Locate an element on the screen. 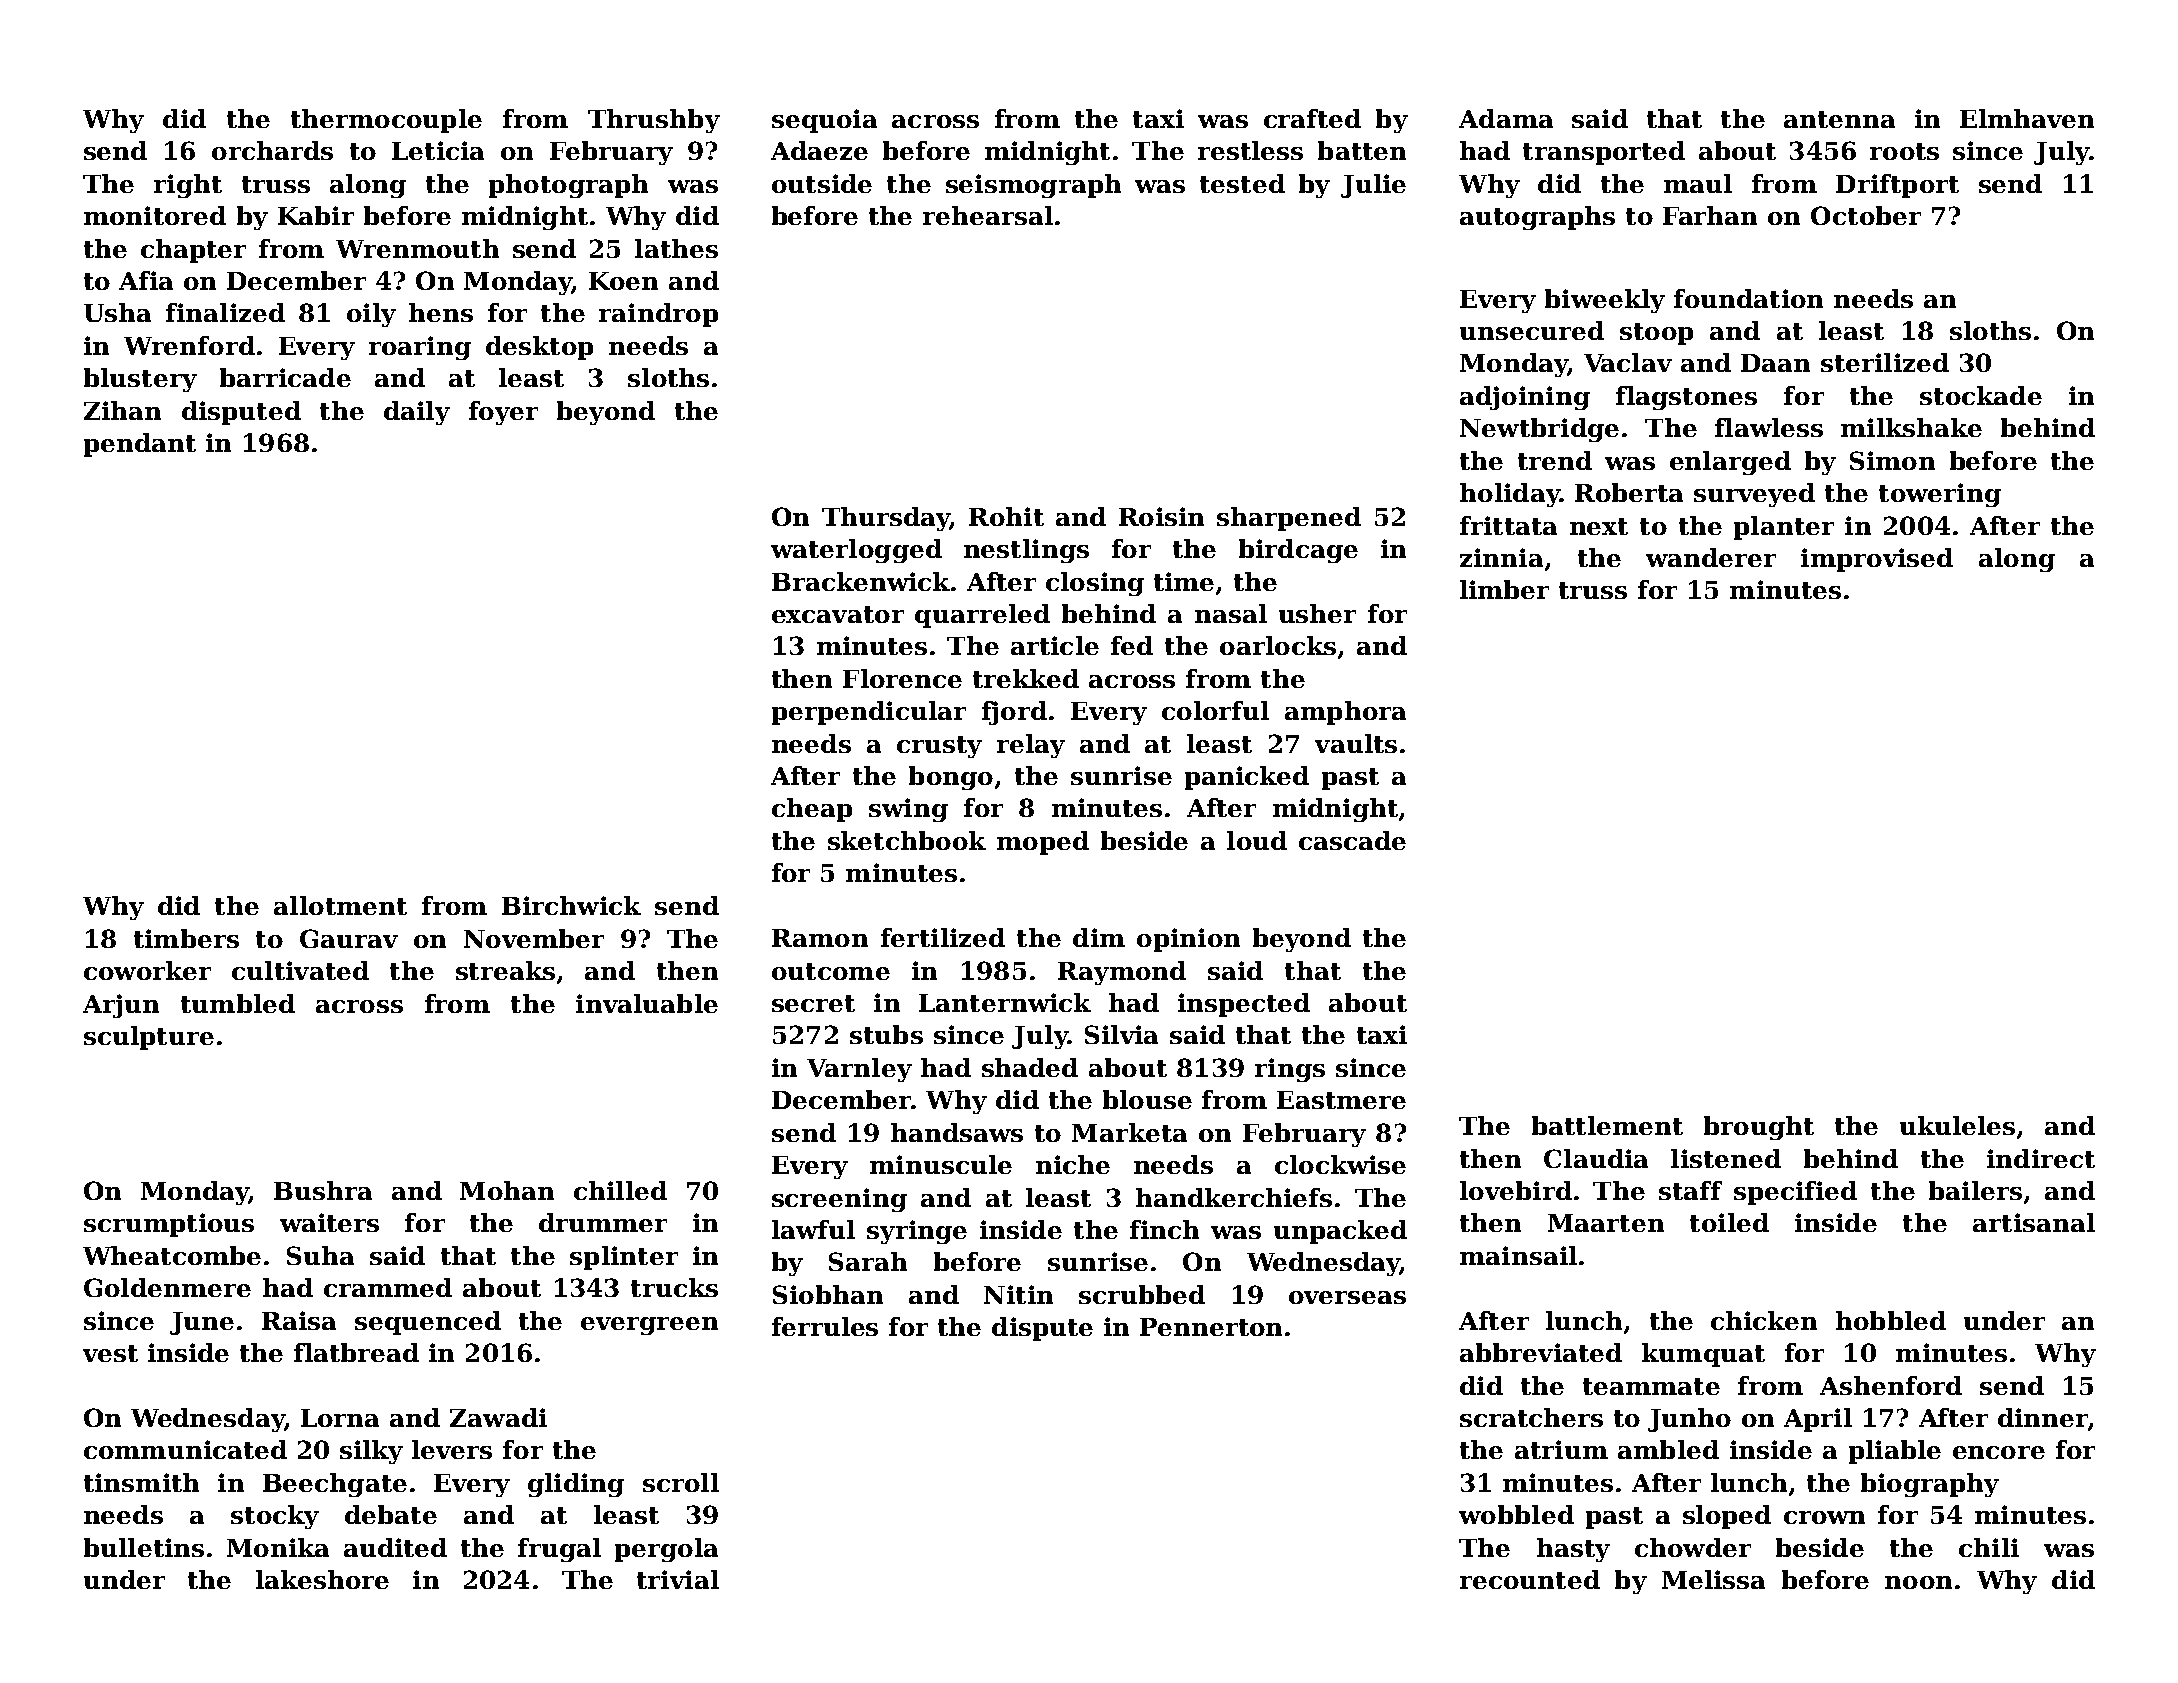 The image size is (2178, 1683). thermocouple is located at coordinates (386, 121).
